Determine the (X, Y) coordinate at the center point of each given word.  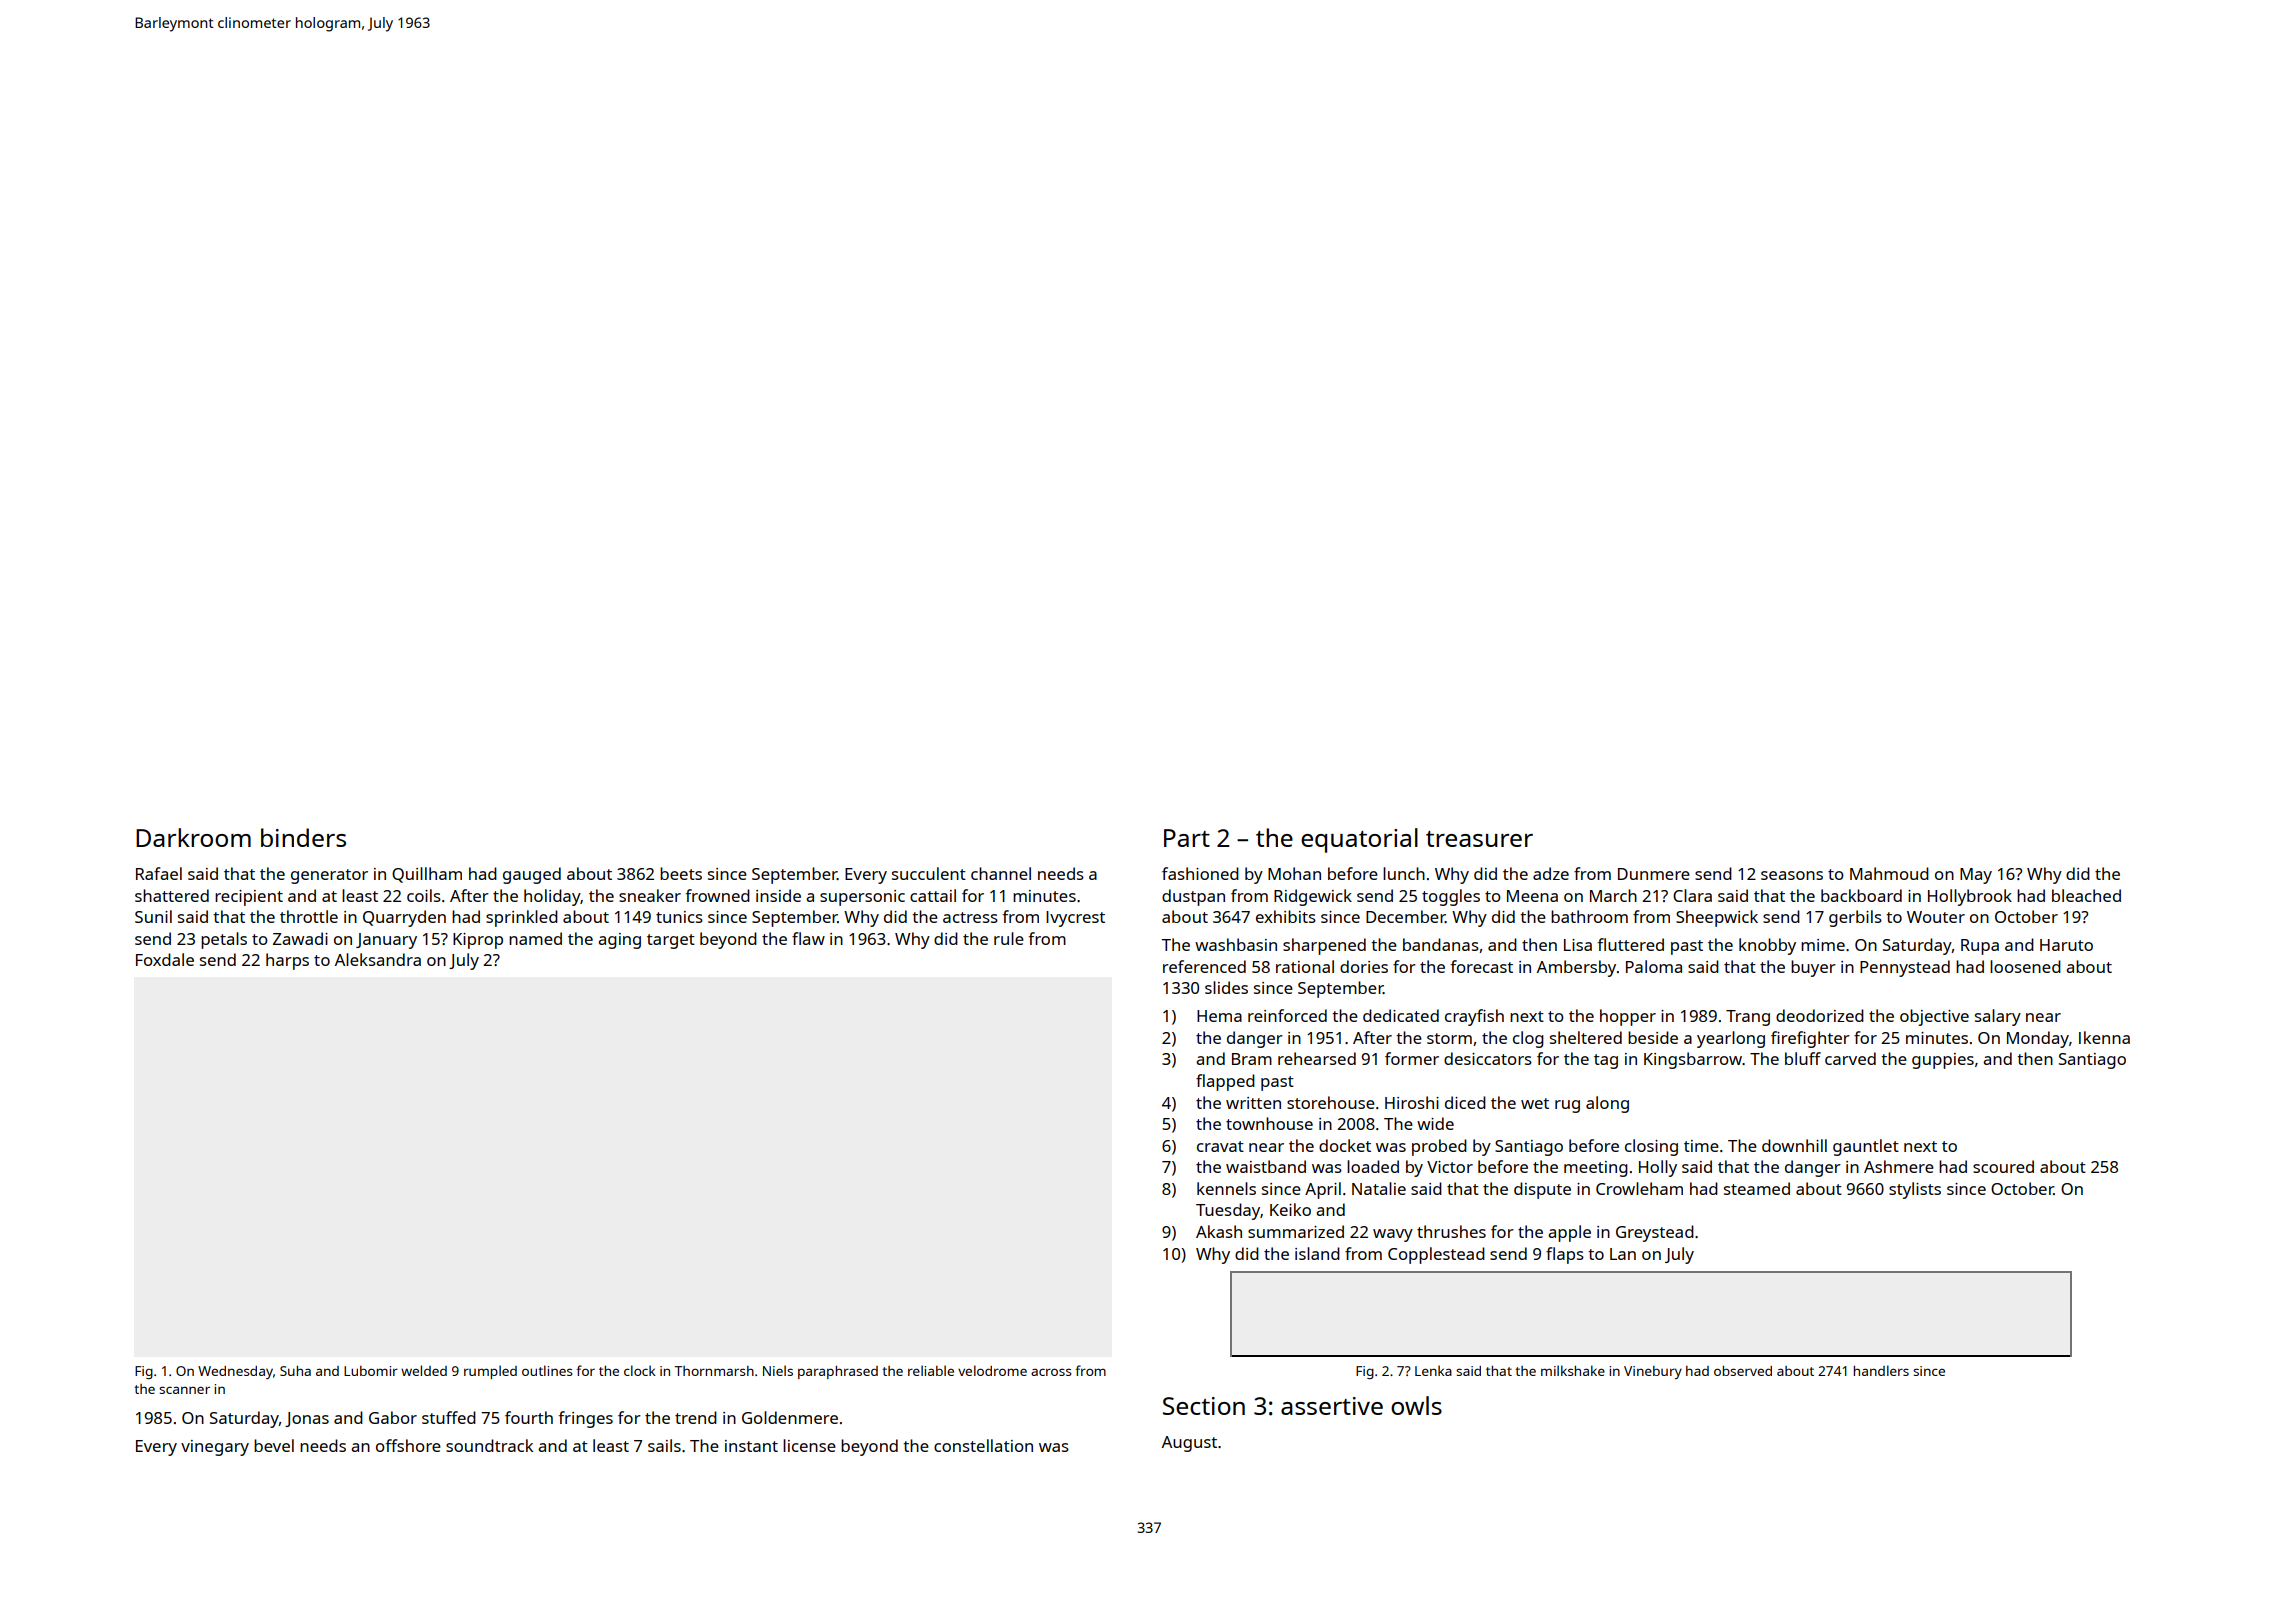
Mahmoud (1889, 873)
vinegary (215, 1448)
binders (303, 837)
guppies (1943, 1061)
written (1253, 1103)
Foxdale (165, 959)
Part (1187, 838)
